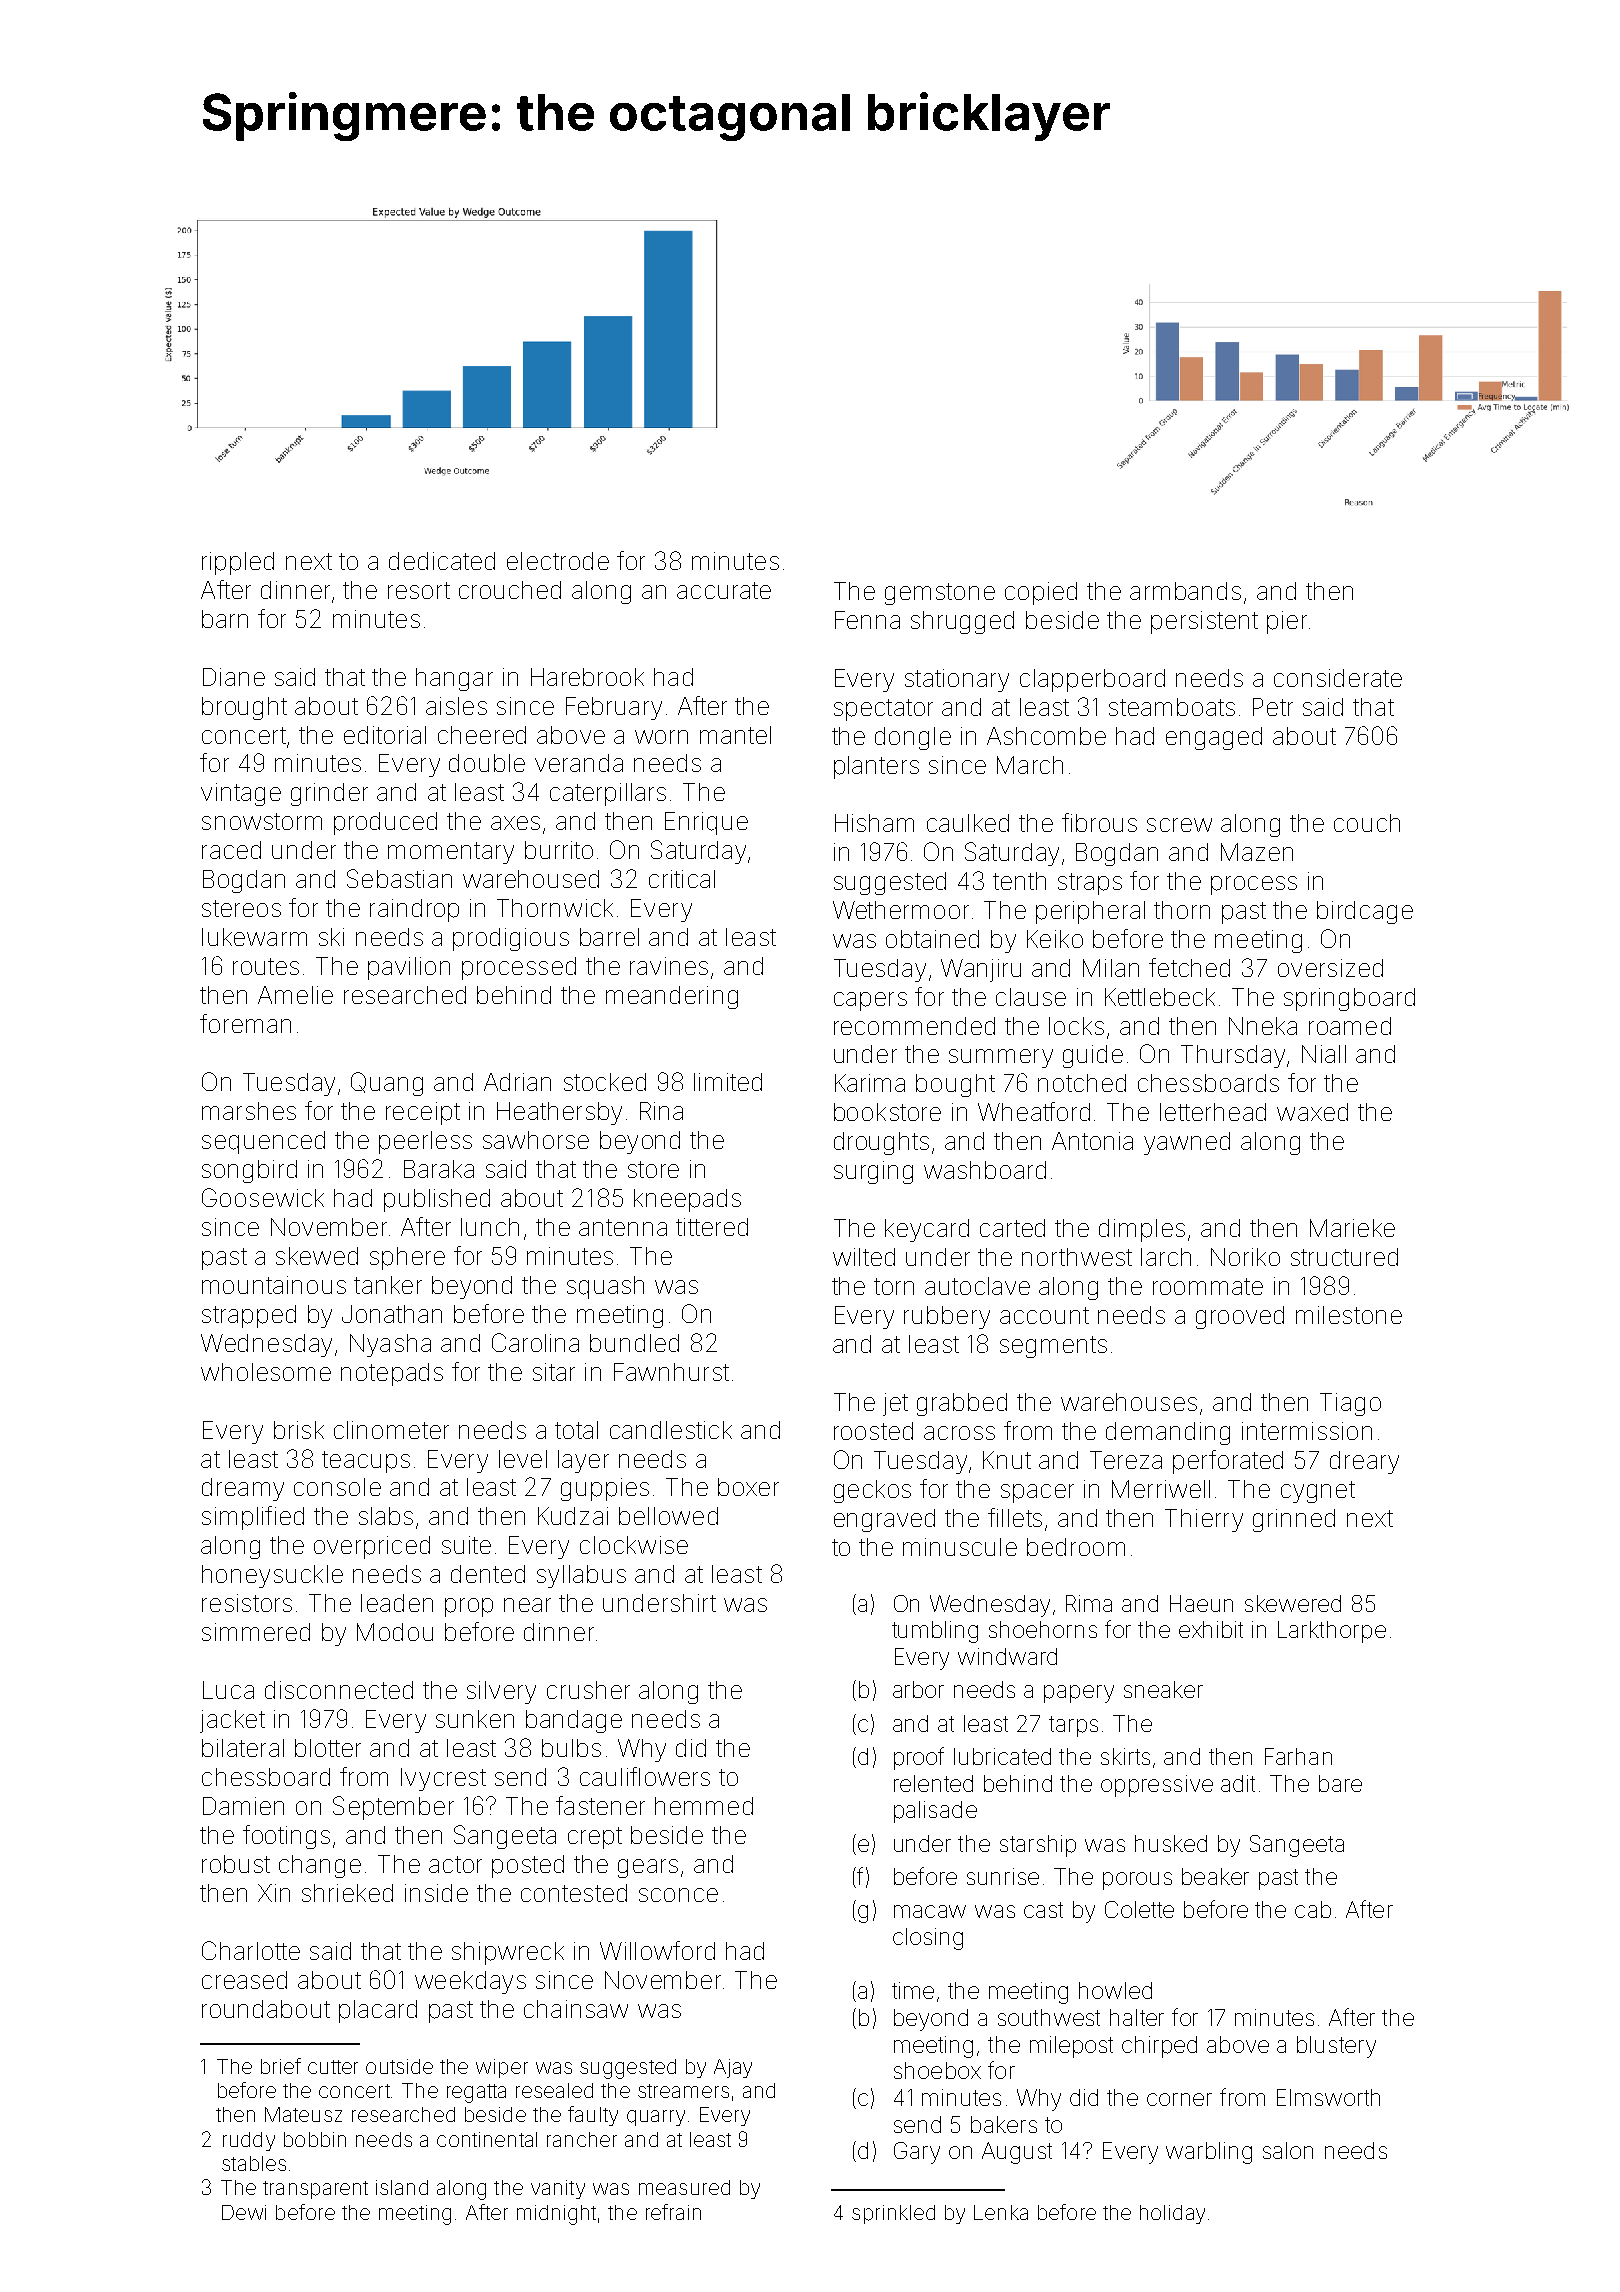 Image resolution: width=1620 pixels, height=2292 pixels. I want to click on Carolina, so click(535, 1342).
